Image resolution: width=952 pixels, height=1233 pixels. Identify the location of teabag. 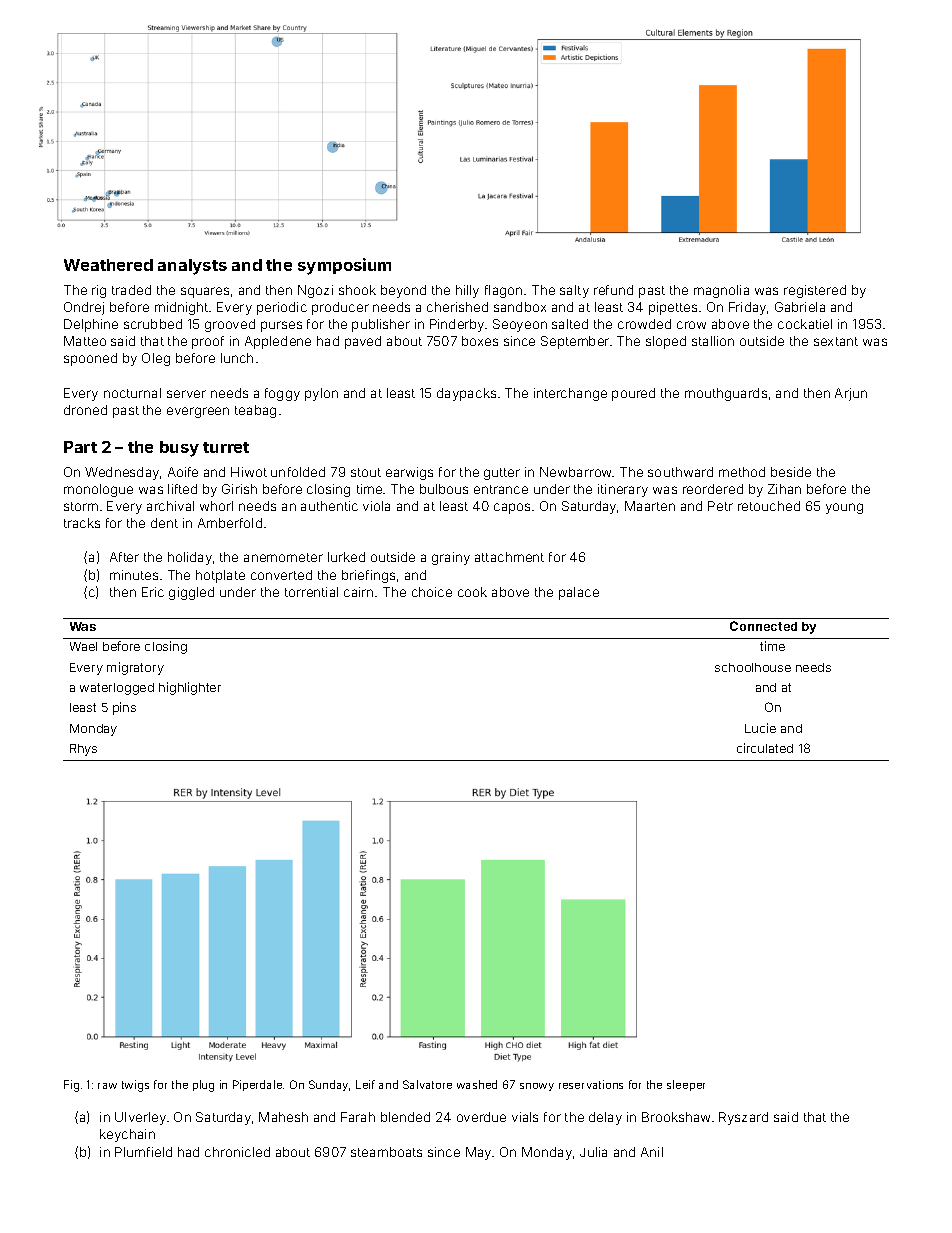
(255, 411).
